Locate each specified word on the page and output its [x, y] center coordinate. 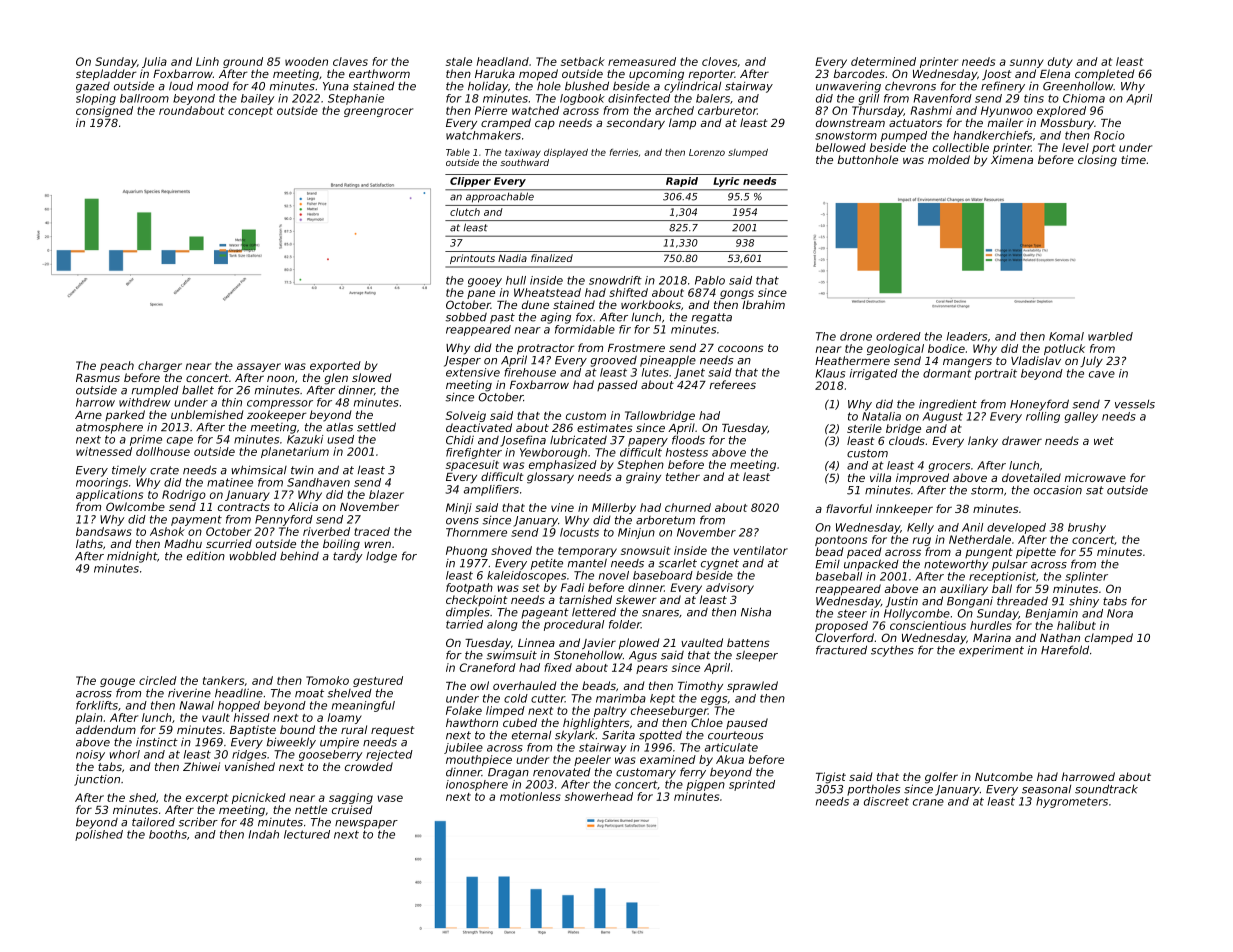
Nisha [756, 612]
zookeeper [277, 416]
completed [1104, 74]
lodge [381, 557]
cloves [719, 61]
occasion [1058, 490]
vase [390, 798]
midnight [132, 557]
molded [949, 159]
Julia [154, 62]
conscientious [928, 625]
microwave [1095, 477]
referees [732, 384]
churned [688, 507]
